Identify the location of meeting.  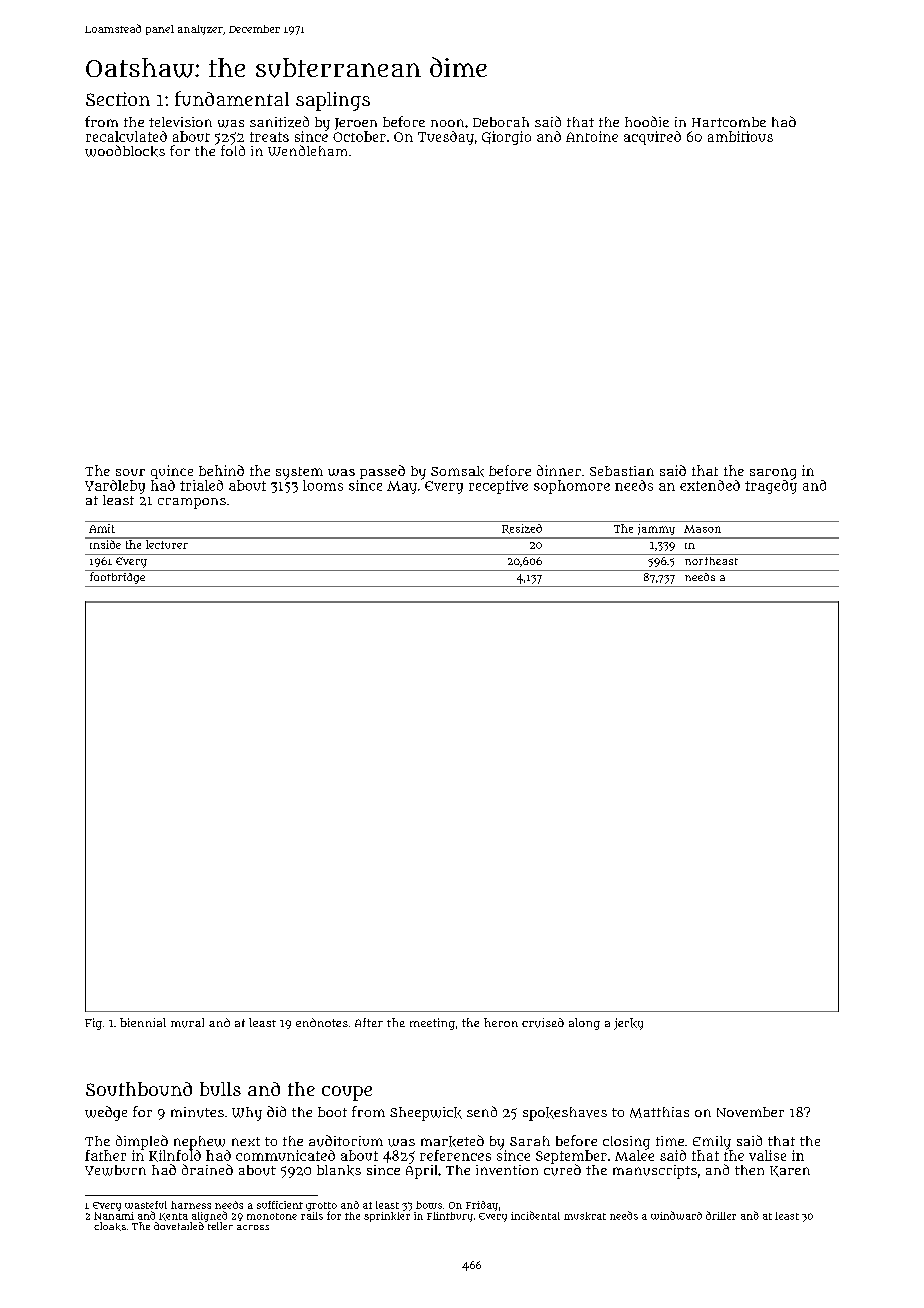
(432, 1024).
